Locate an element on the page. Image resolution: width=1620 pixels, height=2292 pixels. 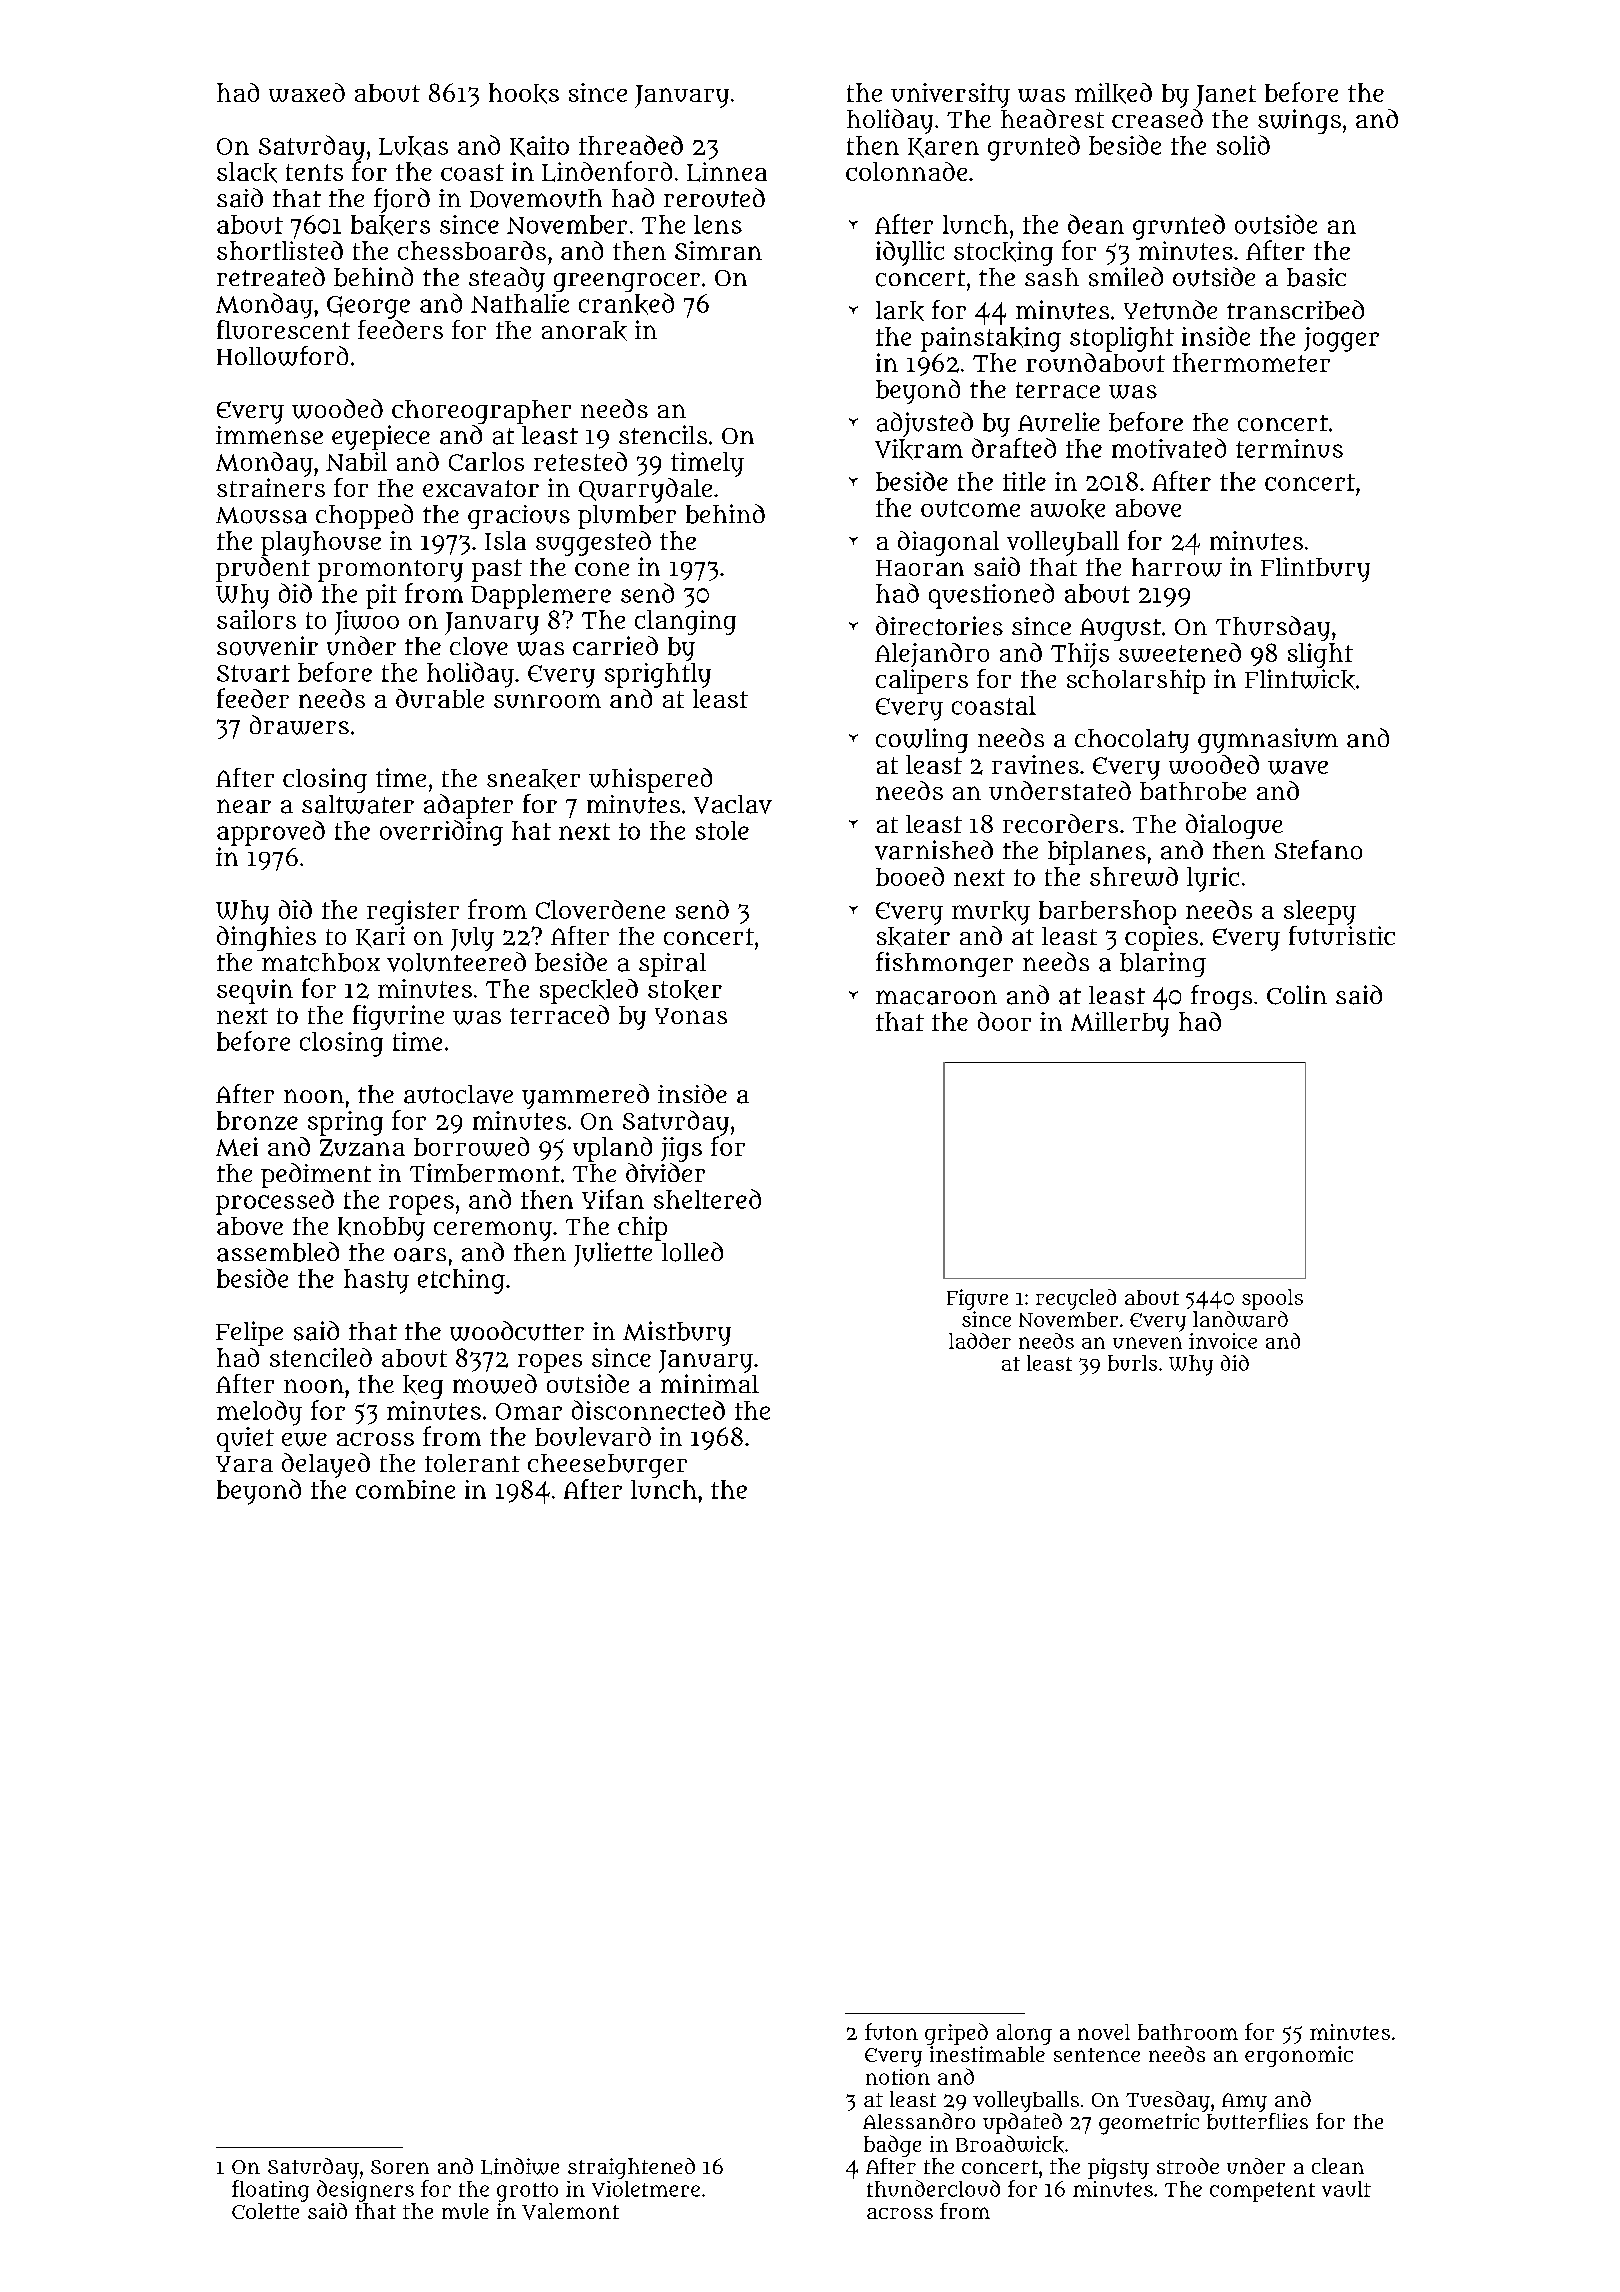
sheltered is located at coordinates (707, 1199).
